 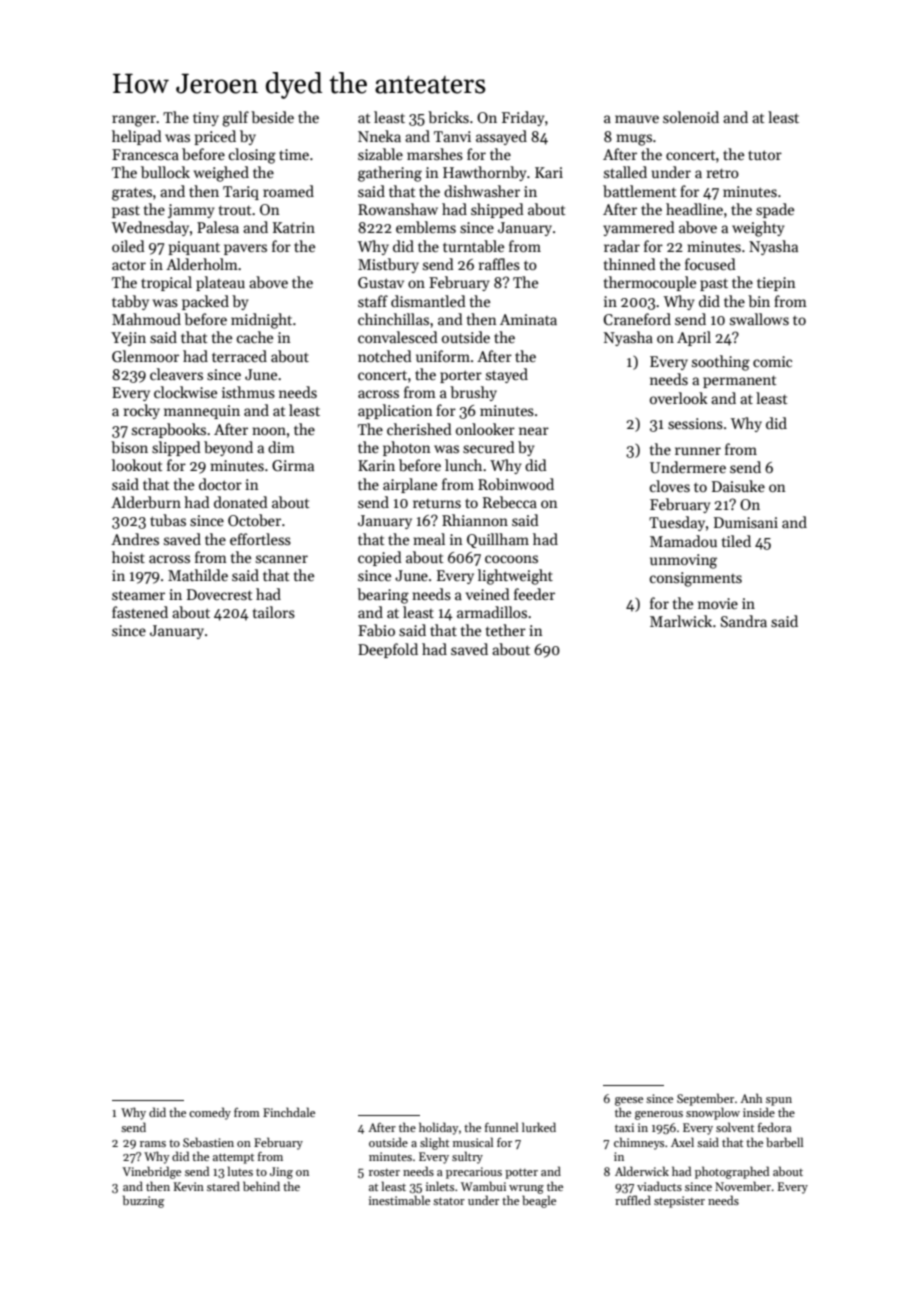 I want to click on buzzing, so click(x=143, y=1201).
